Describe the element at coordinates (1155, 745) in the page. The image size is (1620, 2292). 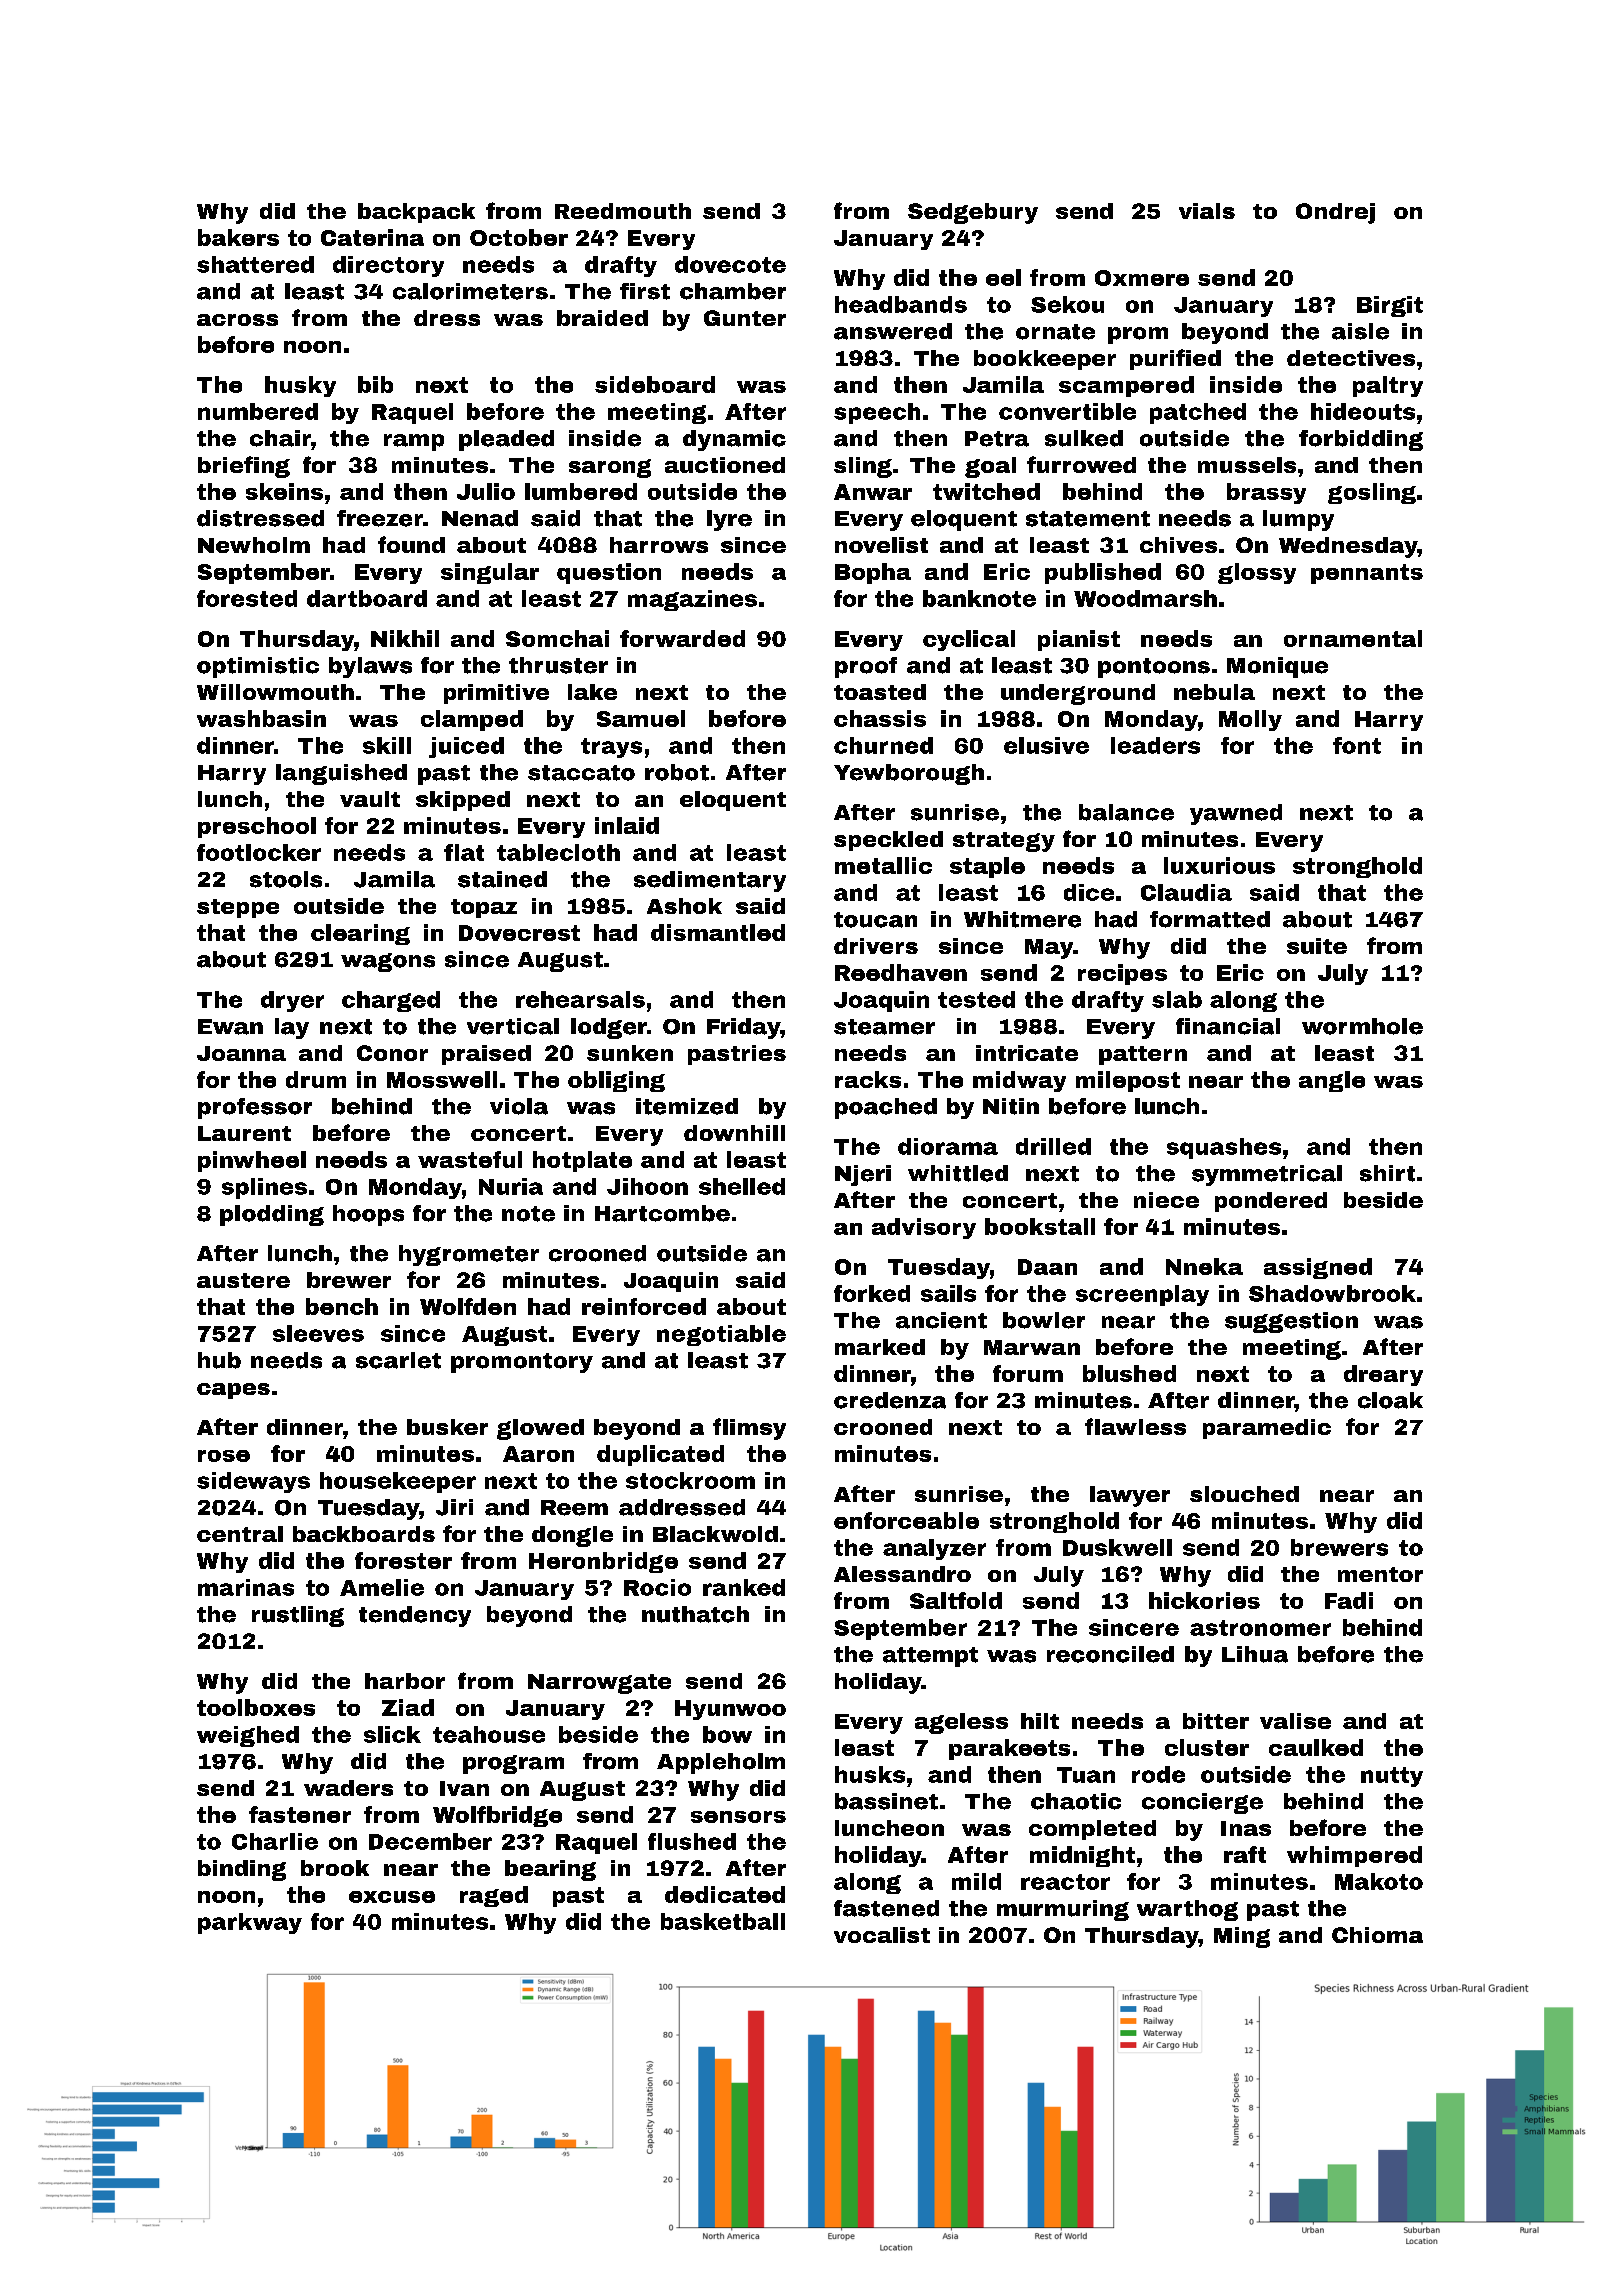
I see `leaders` at that location.
